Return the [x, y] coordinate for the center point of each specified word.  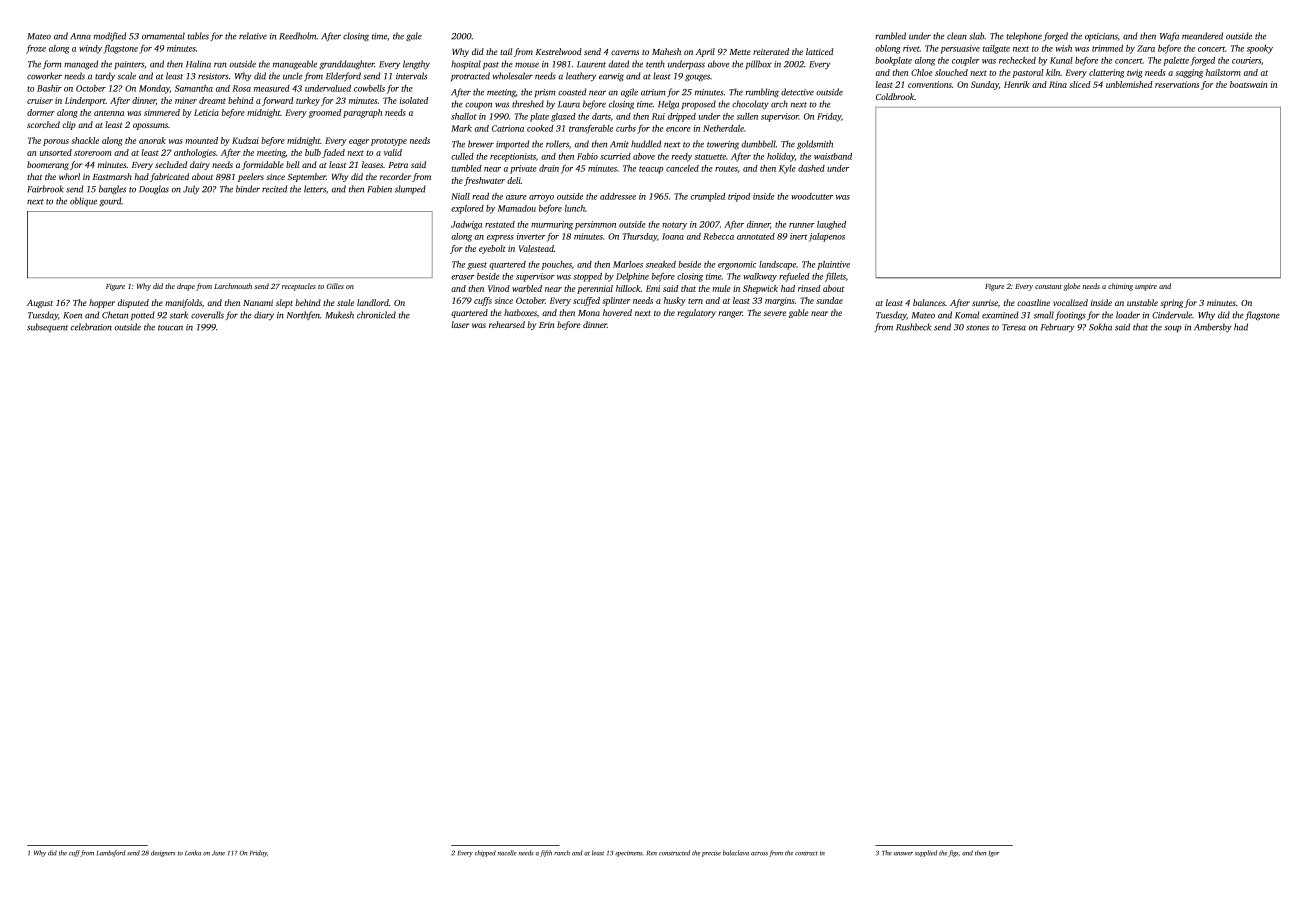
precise [711, 854]
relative [253, 36]
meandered [1202, 36]
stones [977, 328]
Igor [994, 854]
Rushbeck [913, 327]
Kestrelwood [559, 51]
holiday [781, 157]
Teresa [1014, 327]
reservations [1177, 84]
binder [248, 189]
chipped [485, 853]
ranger [730, 314]
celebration [91, 327]
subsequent [47, 327]
